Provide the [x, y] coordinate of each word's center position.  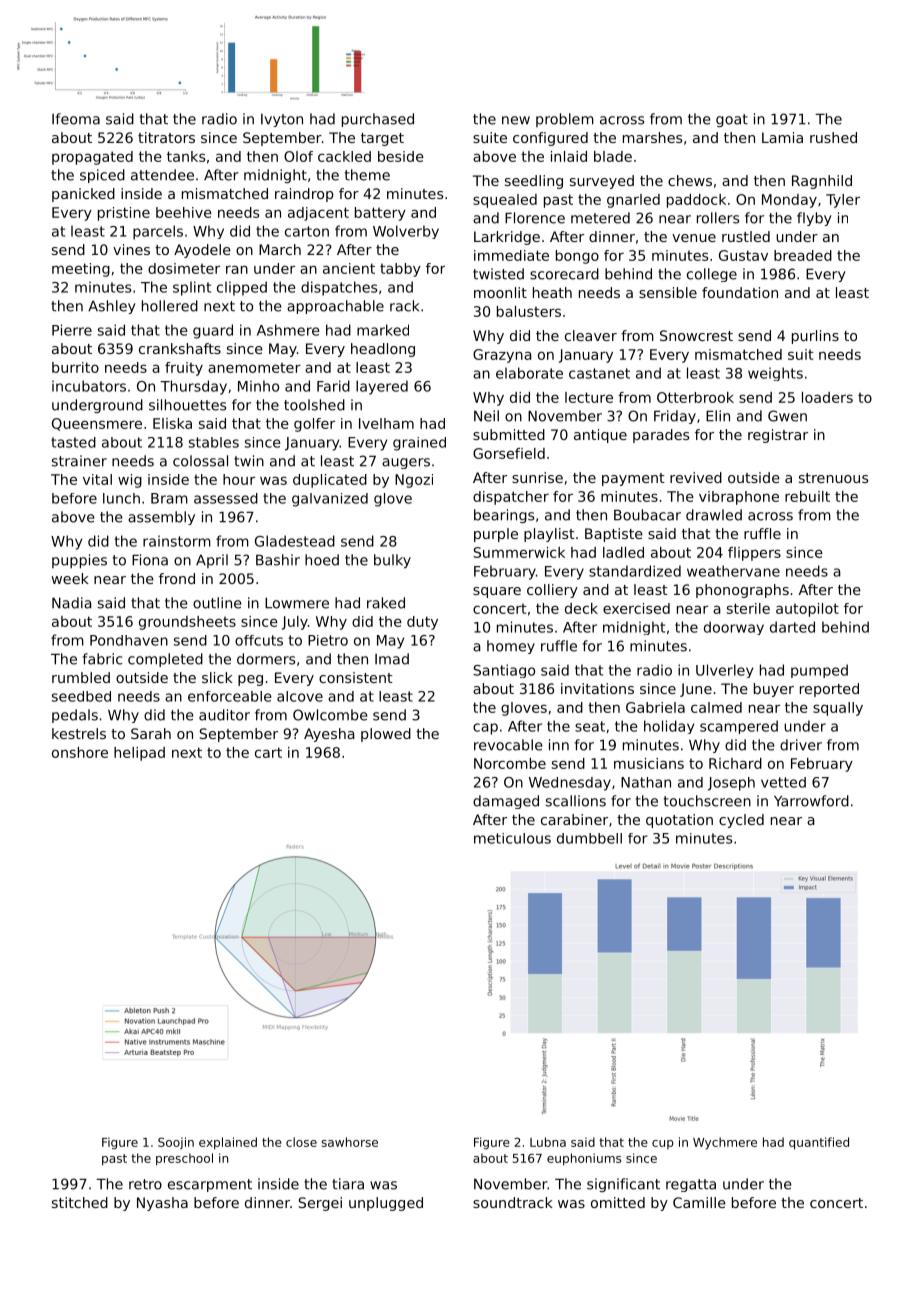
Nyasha [162, 1204]
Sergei [320, 1204]
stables [214, 442]
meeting [81, 270]
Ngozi [414, 481]
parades [661, 436]
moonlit [500, 292]
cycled [741, 821]
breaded [803, 255]
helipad [139, 754]
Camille [699, 1202]
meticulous [512, 838]
